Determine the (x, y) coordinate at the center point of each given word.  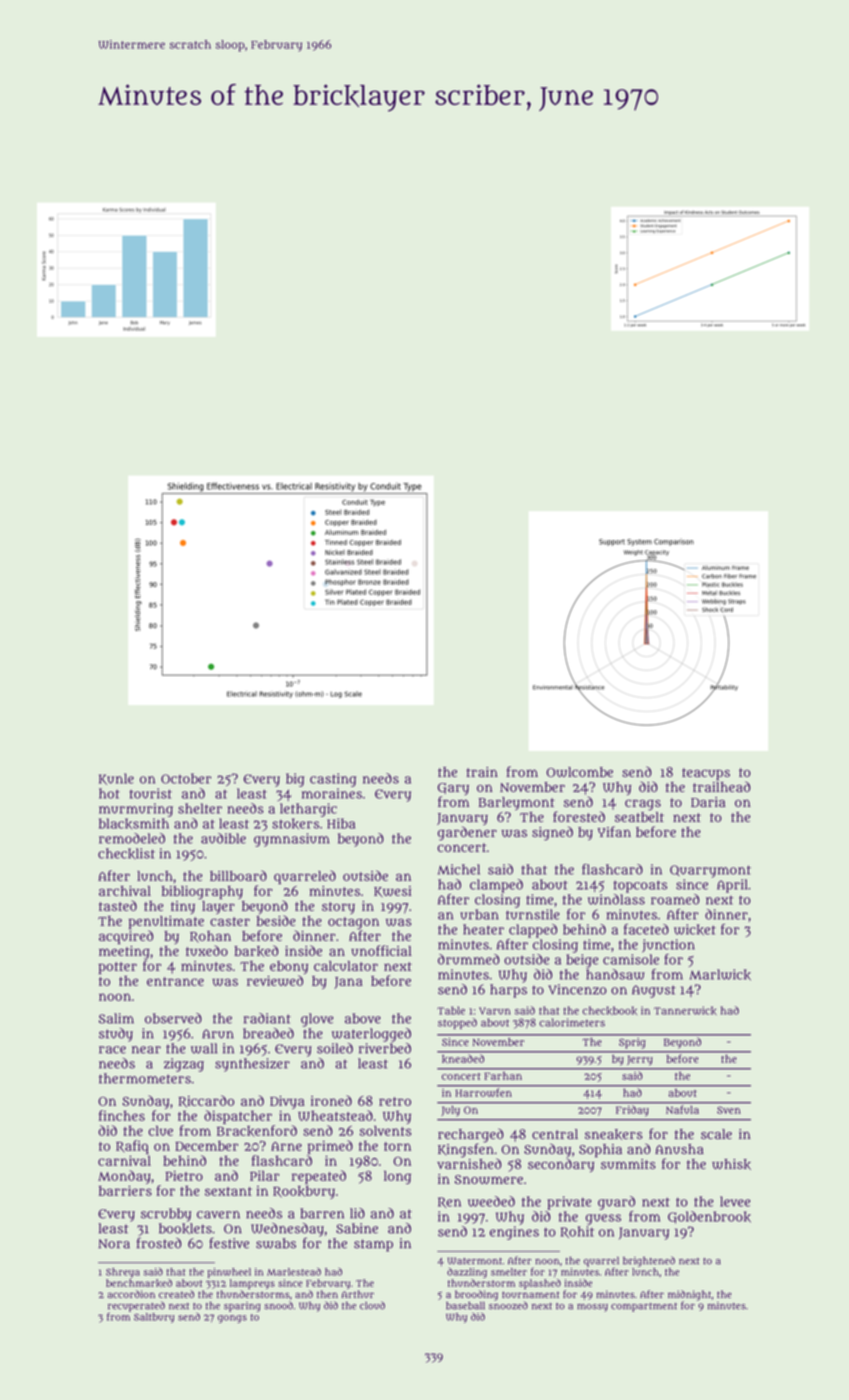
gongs (232, 1319)
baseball (465, 1305)
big (295, 780)
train (482, 772)
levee (735, 1201)
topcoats (640, 886)
